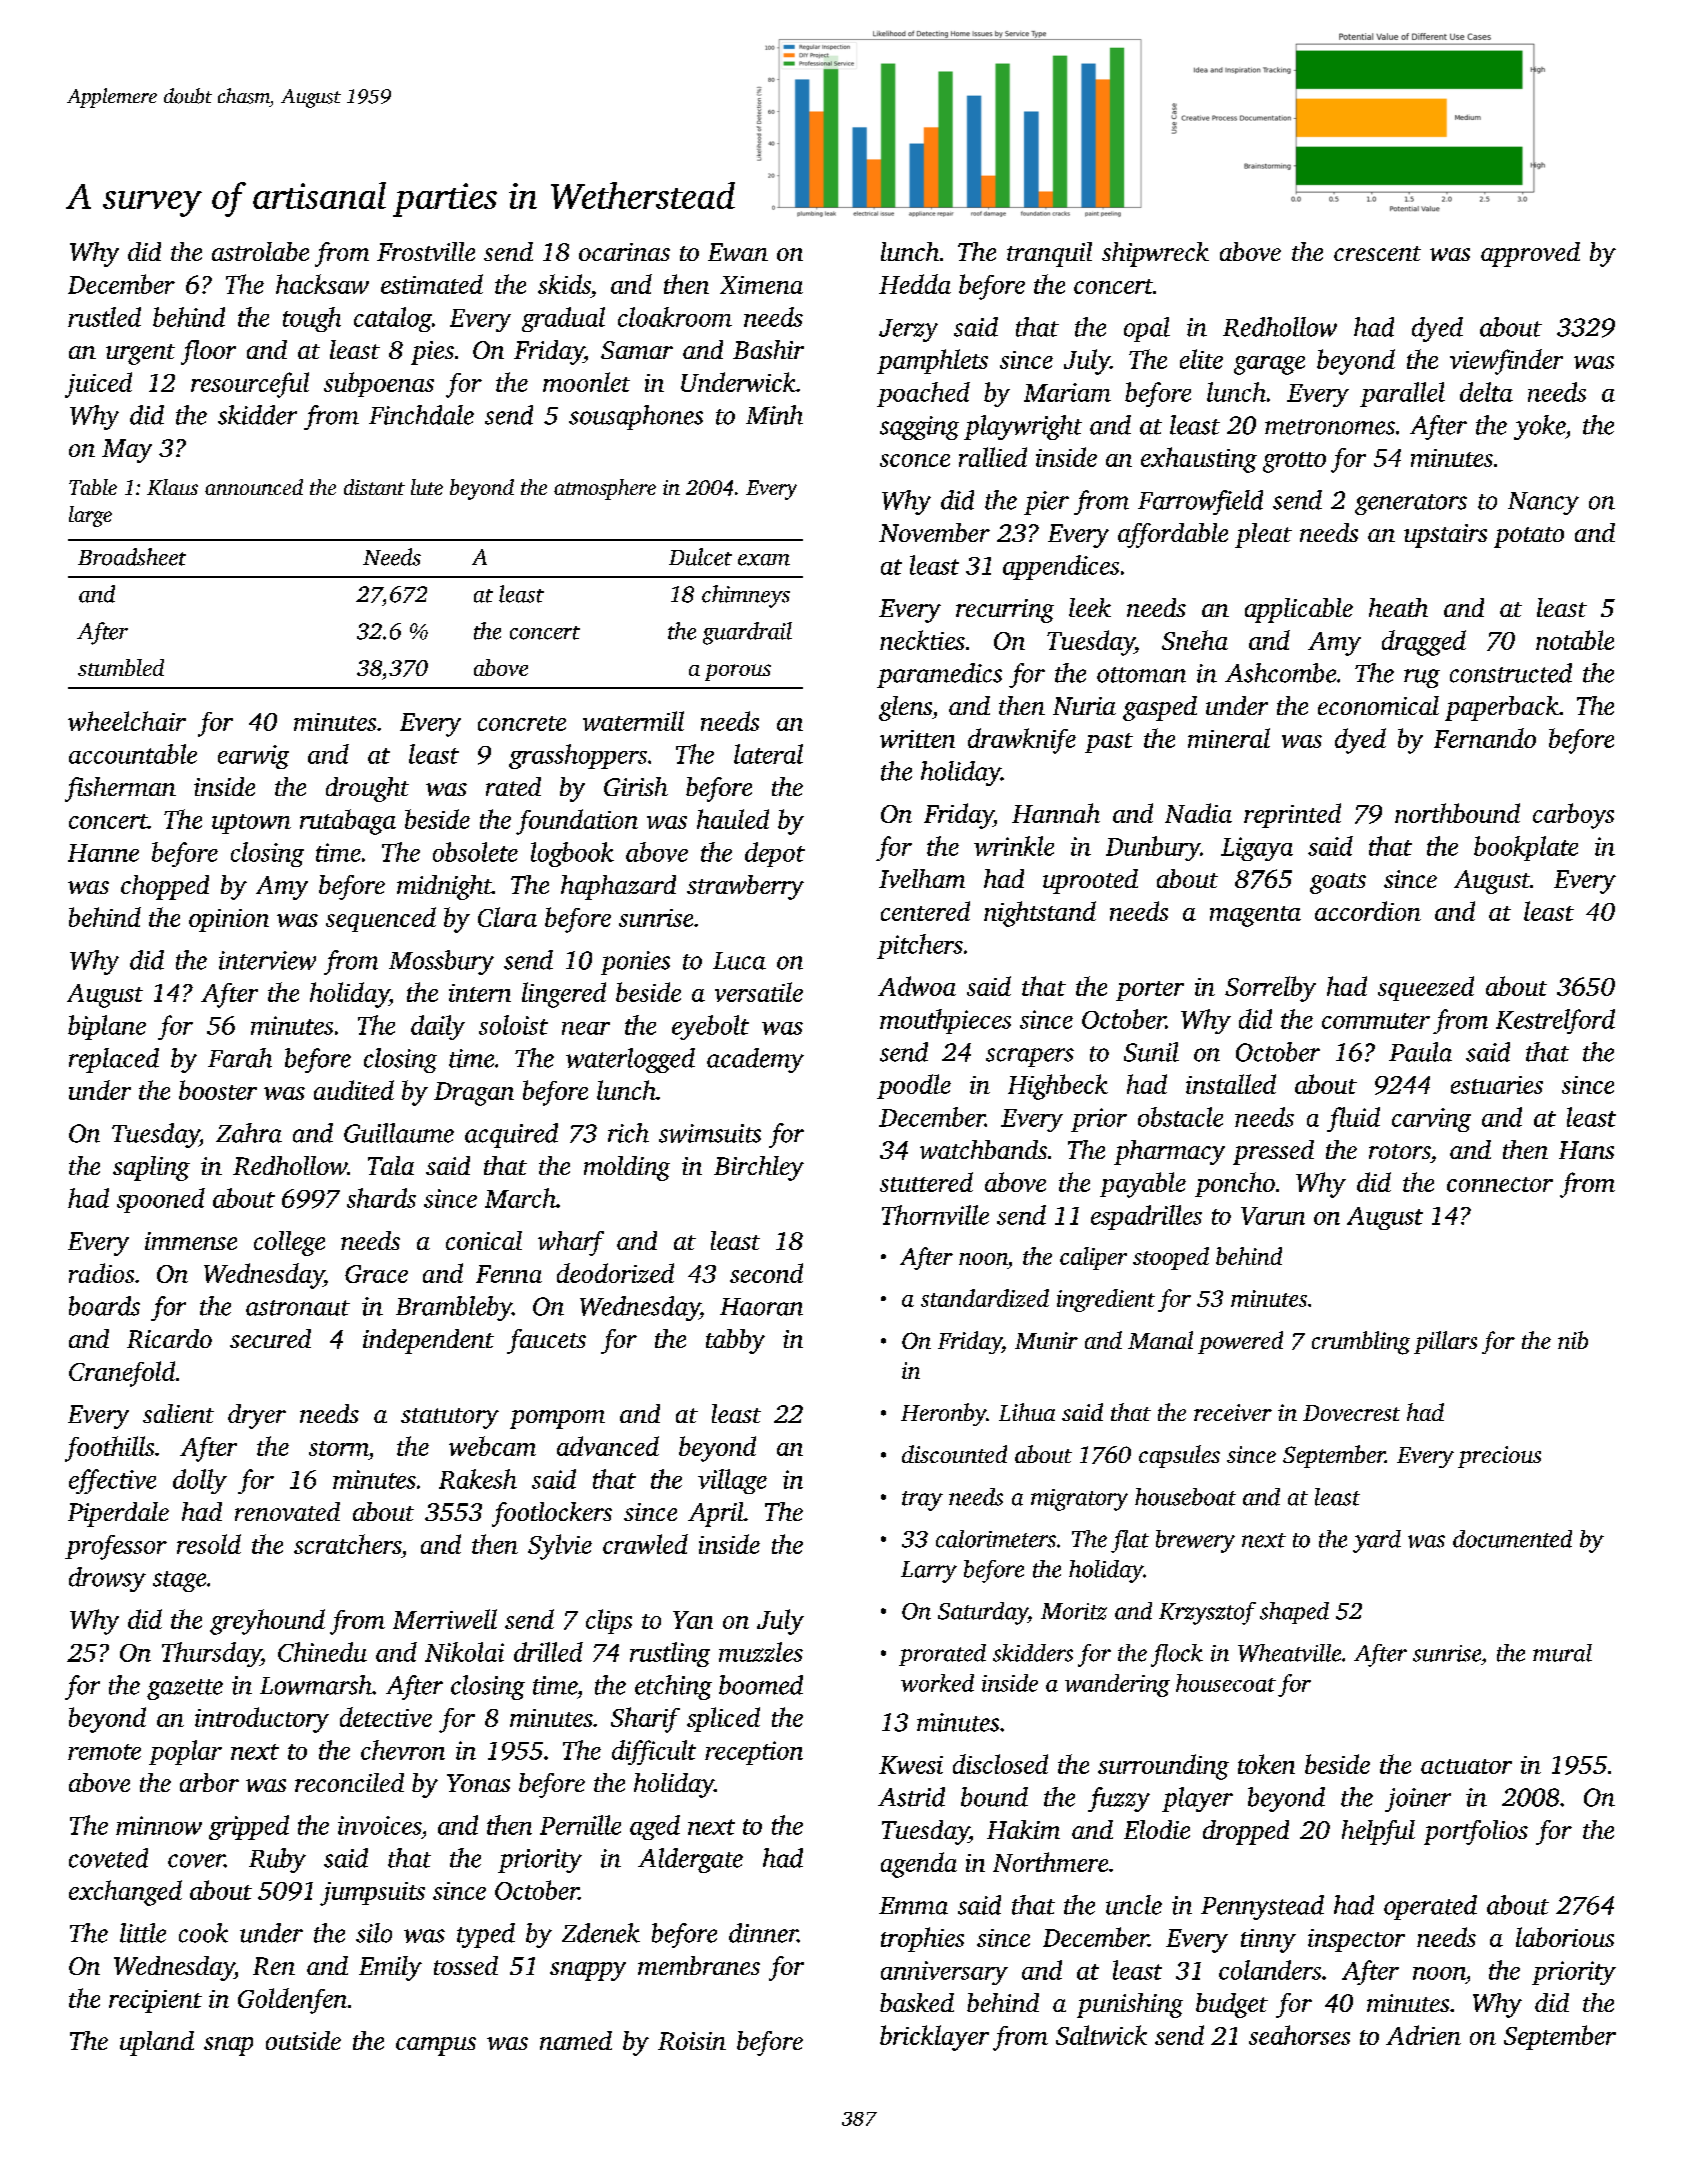  Describe the element at coordinates (578, 756) in the screenshot. I see `grasshoppers` at that location.
